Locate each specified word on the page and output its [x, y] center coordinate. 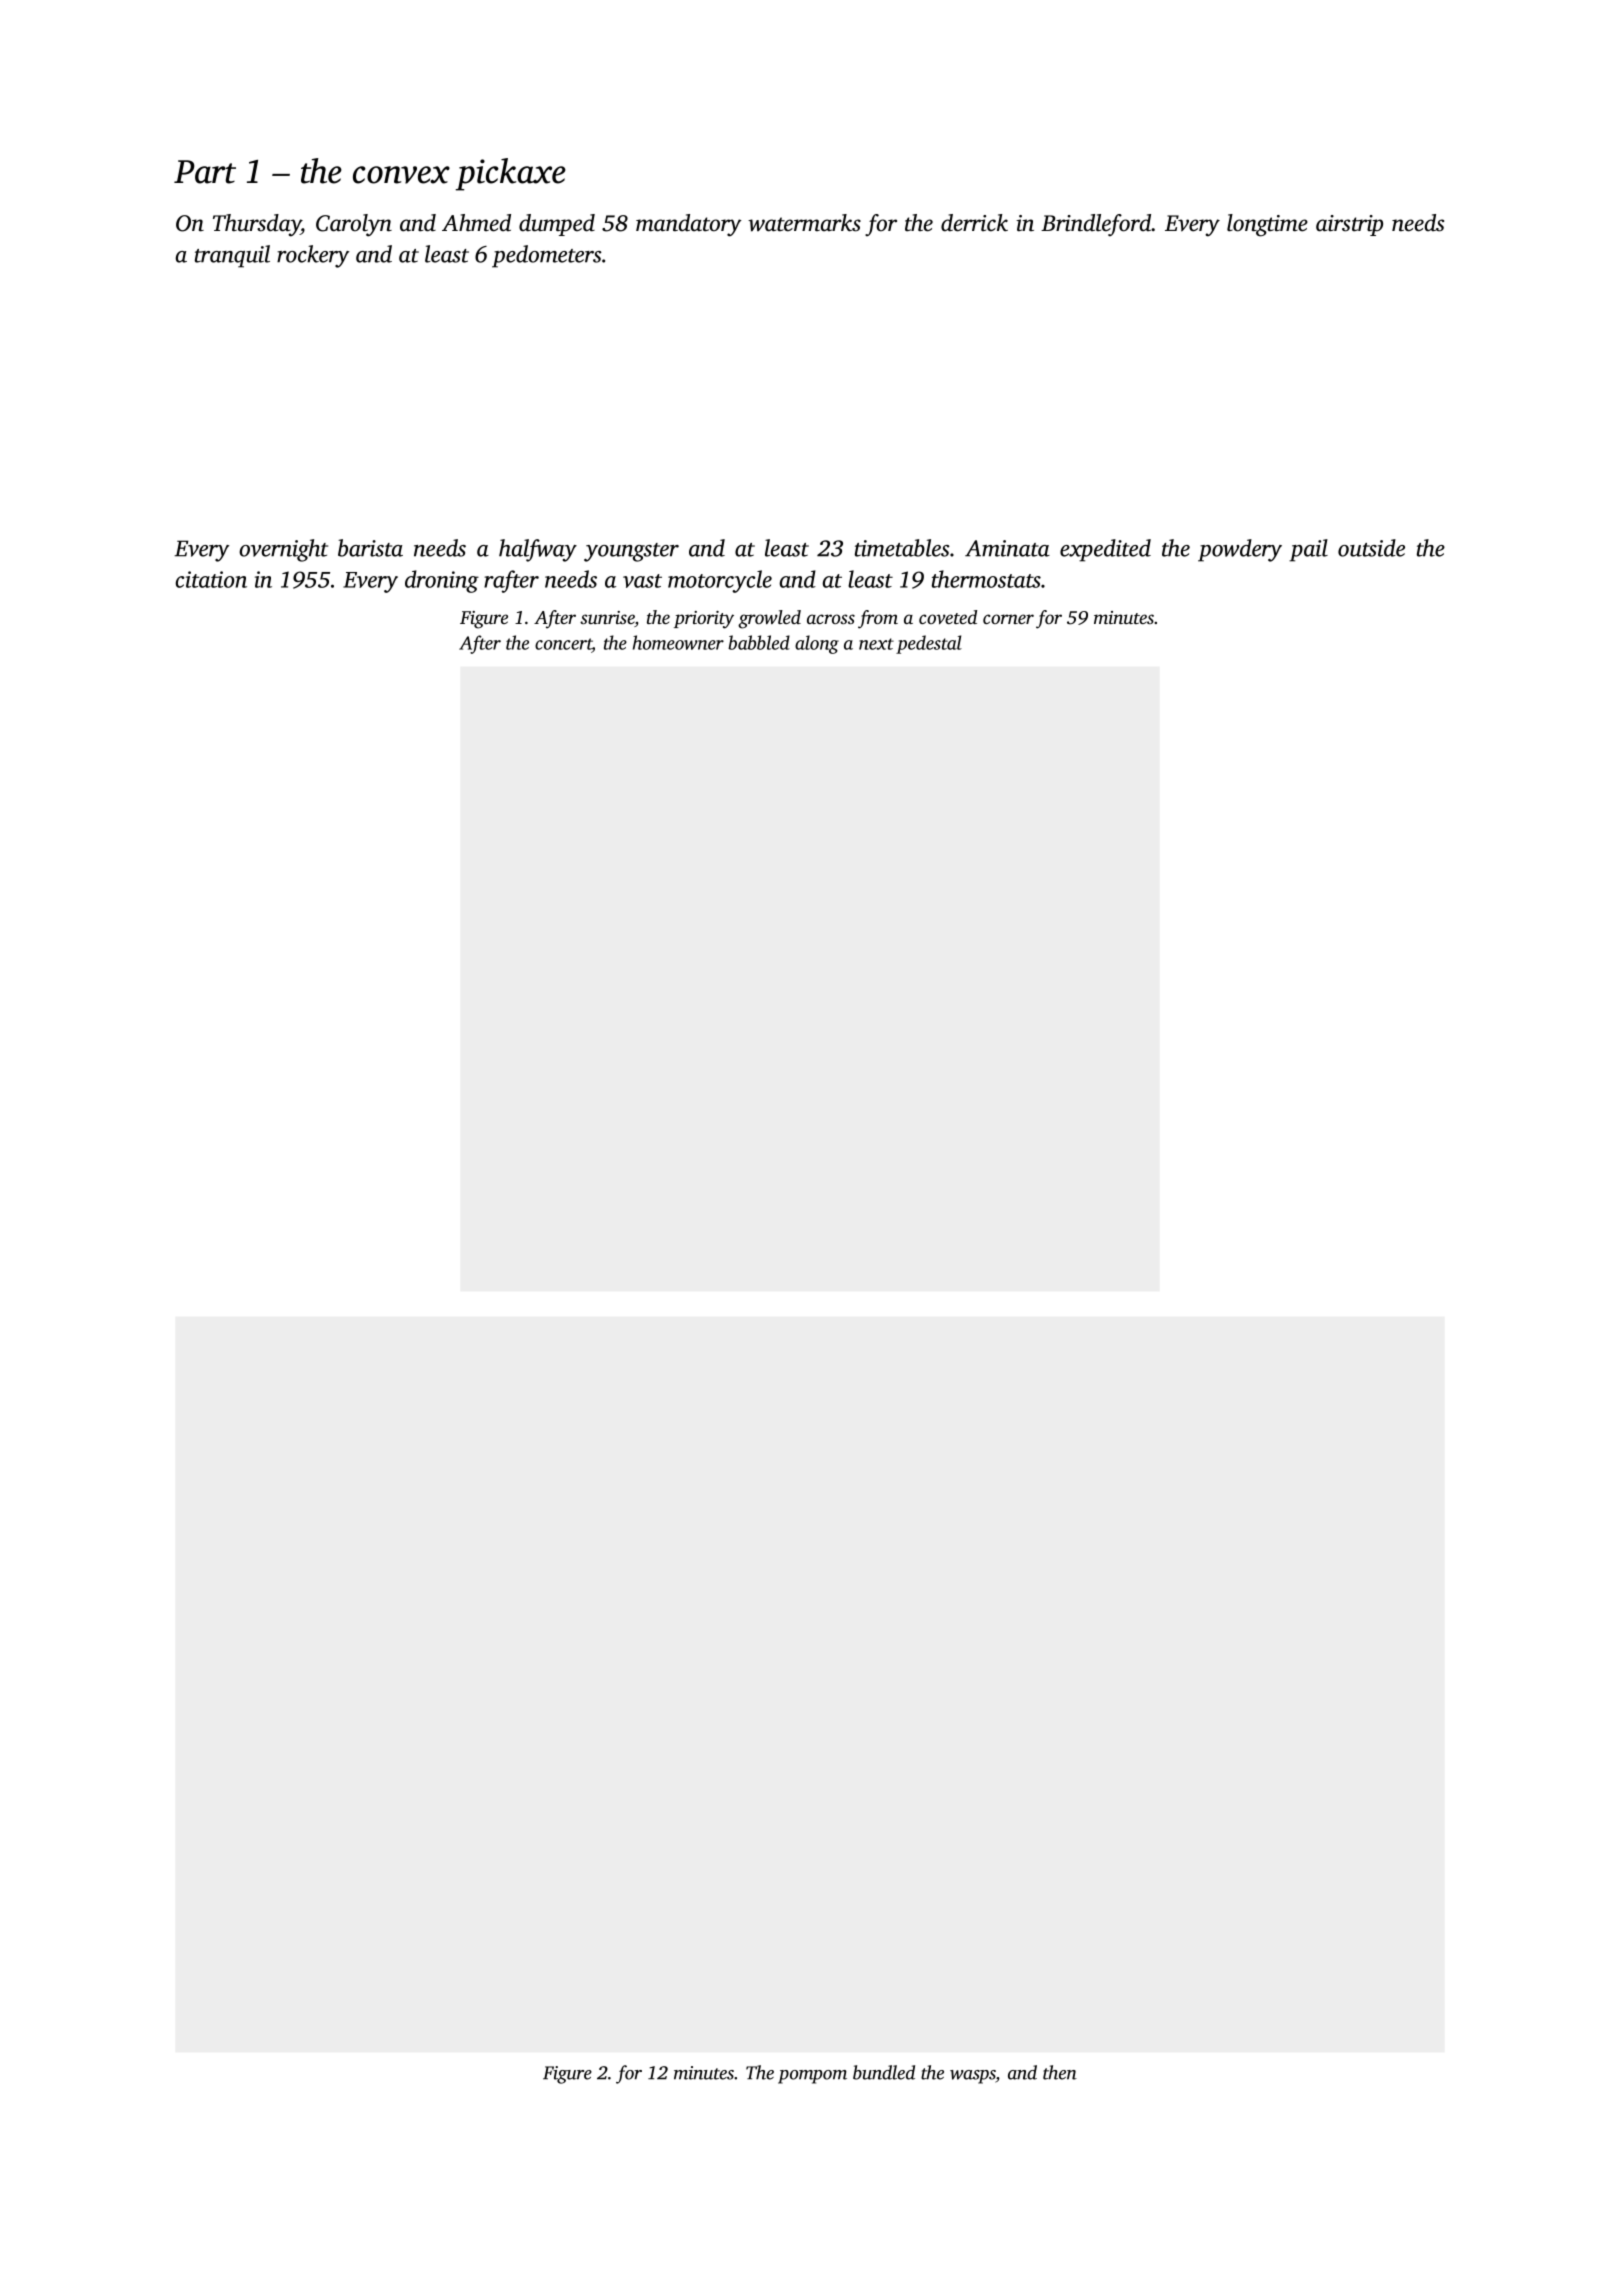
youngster [631, 552]
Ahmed [476, 223]
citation [211, 579]
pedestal [929, 644]
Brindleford [1096, 225]
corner [1008, 619]
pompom [812, 2077]
